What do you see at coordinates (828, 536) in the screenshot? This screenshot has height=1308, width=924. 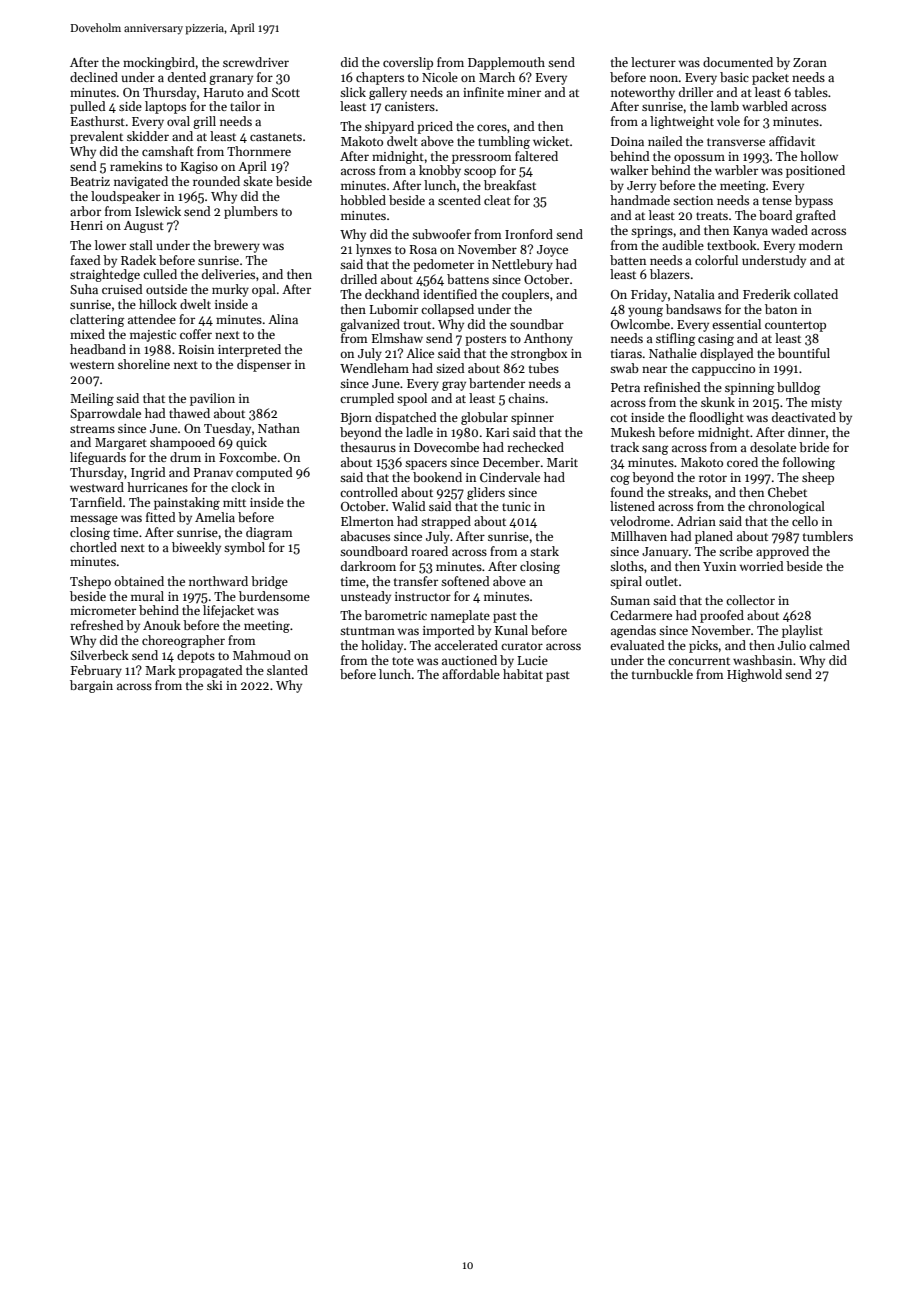 I see `tumblers` at bounding box center [828, 536].
